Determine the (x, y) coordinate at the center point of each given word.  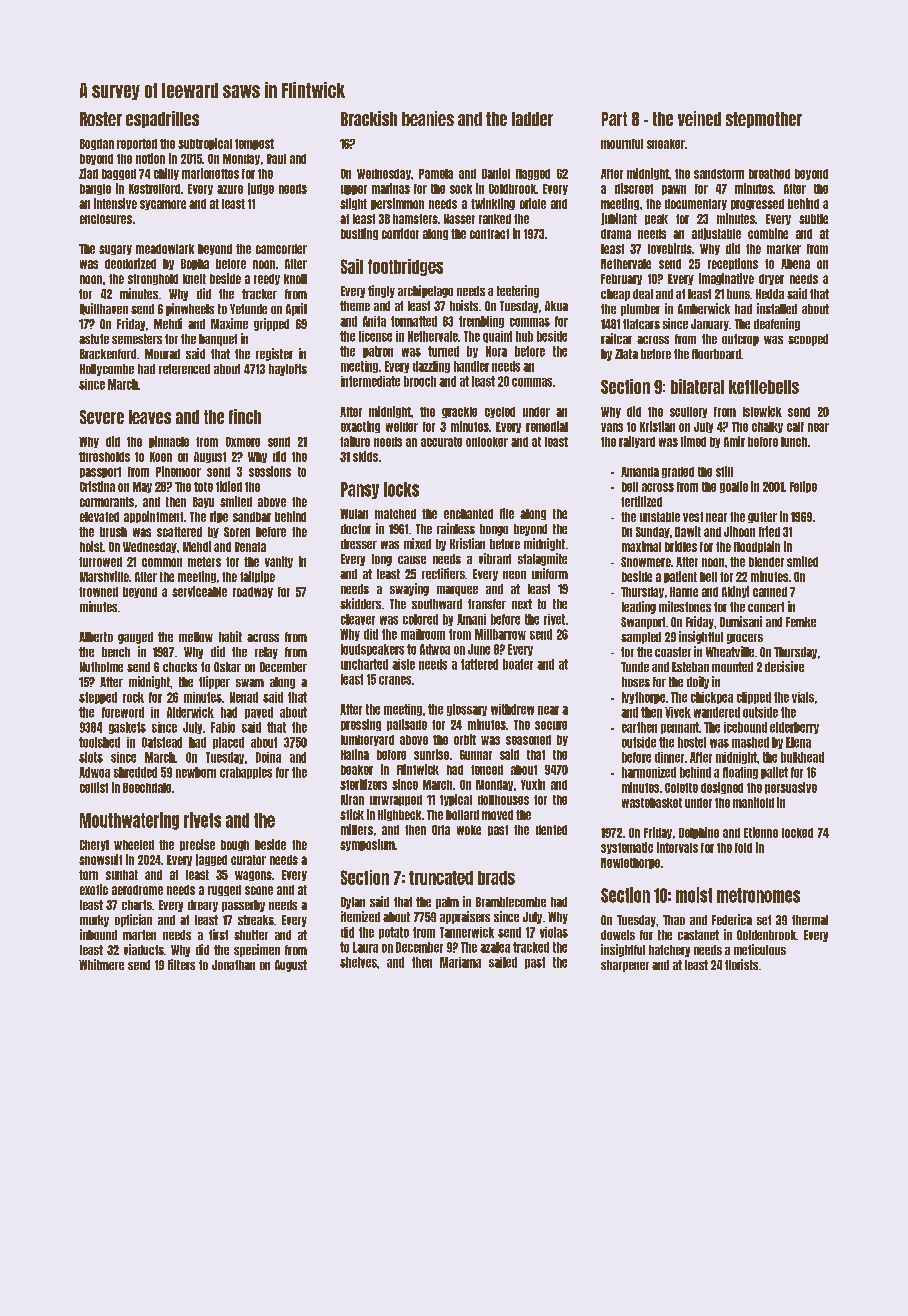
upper (354, 190)
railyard (637, 442)
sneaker (666, 144)
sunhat (122, 875)
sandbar (252, 517)
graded (678, 472)
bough (235, 845)
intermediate (370, 381)
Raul (276, 159)
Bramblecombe (511, 902)
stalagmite (542, 559)
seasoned (528, 740)
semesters (137, 339)
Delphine (699, 833)
